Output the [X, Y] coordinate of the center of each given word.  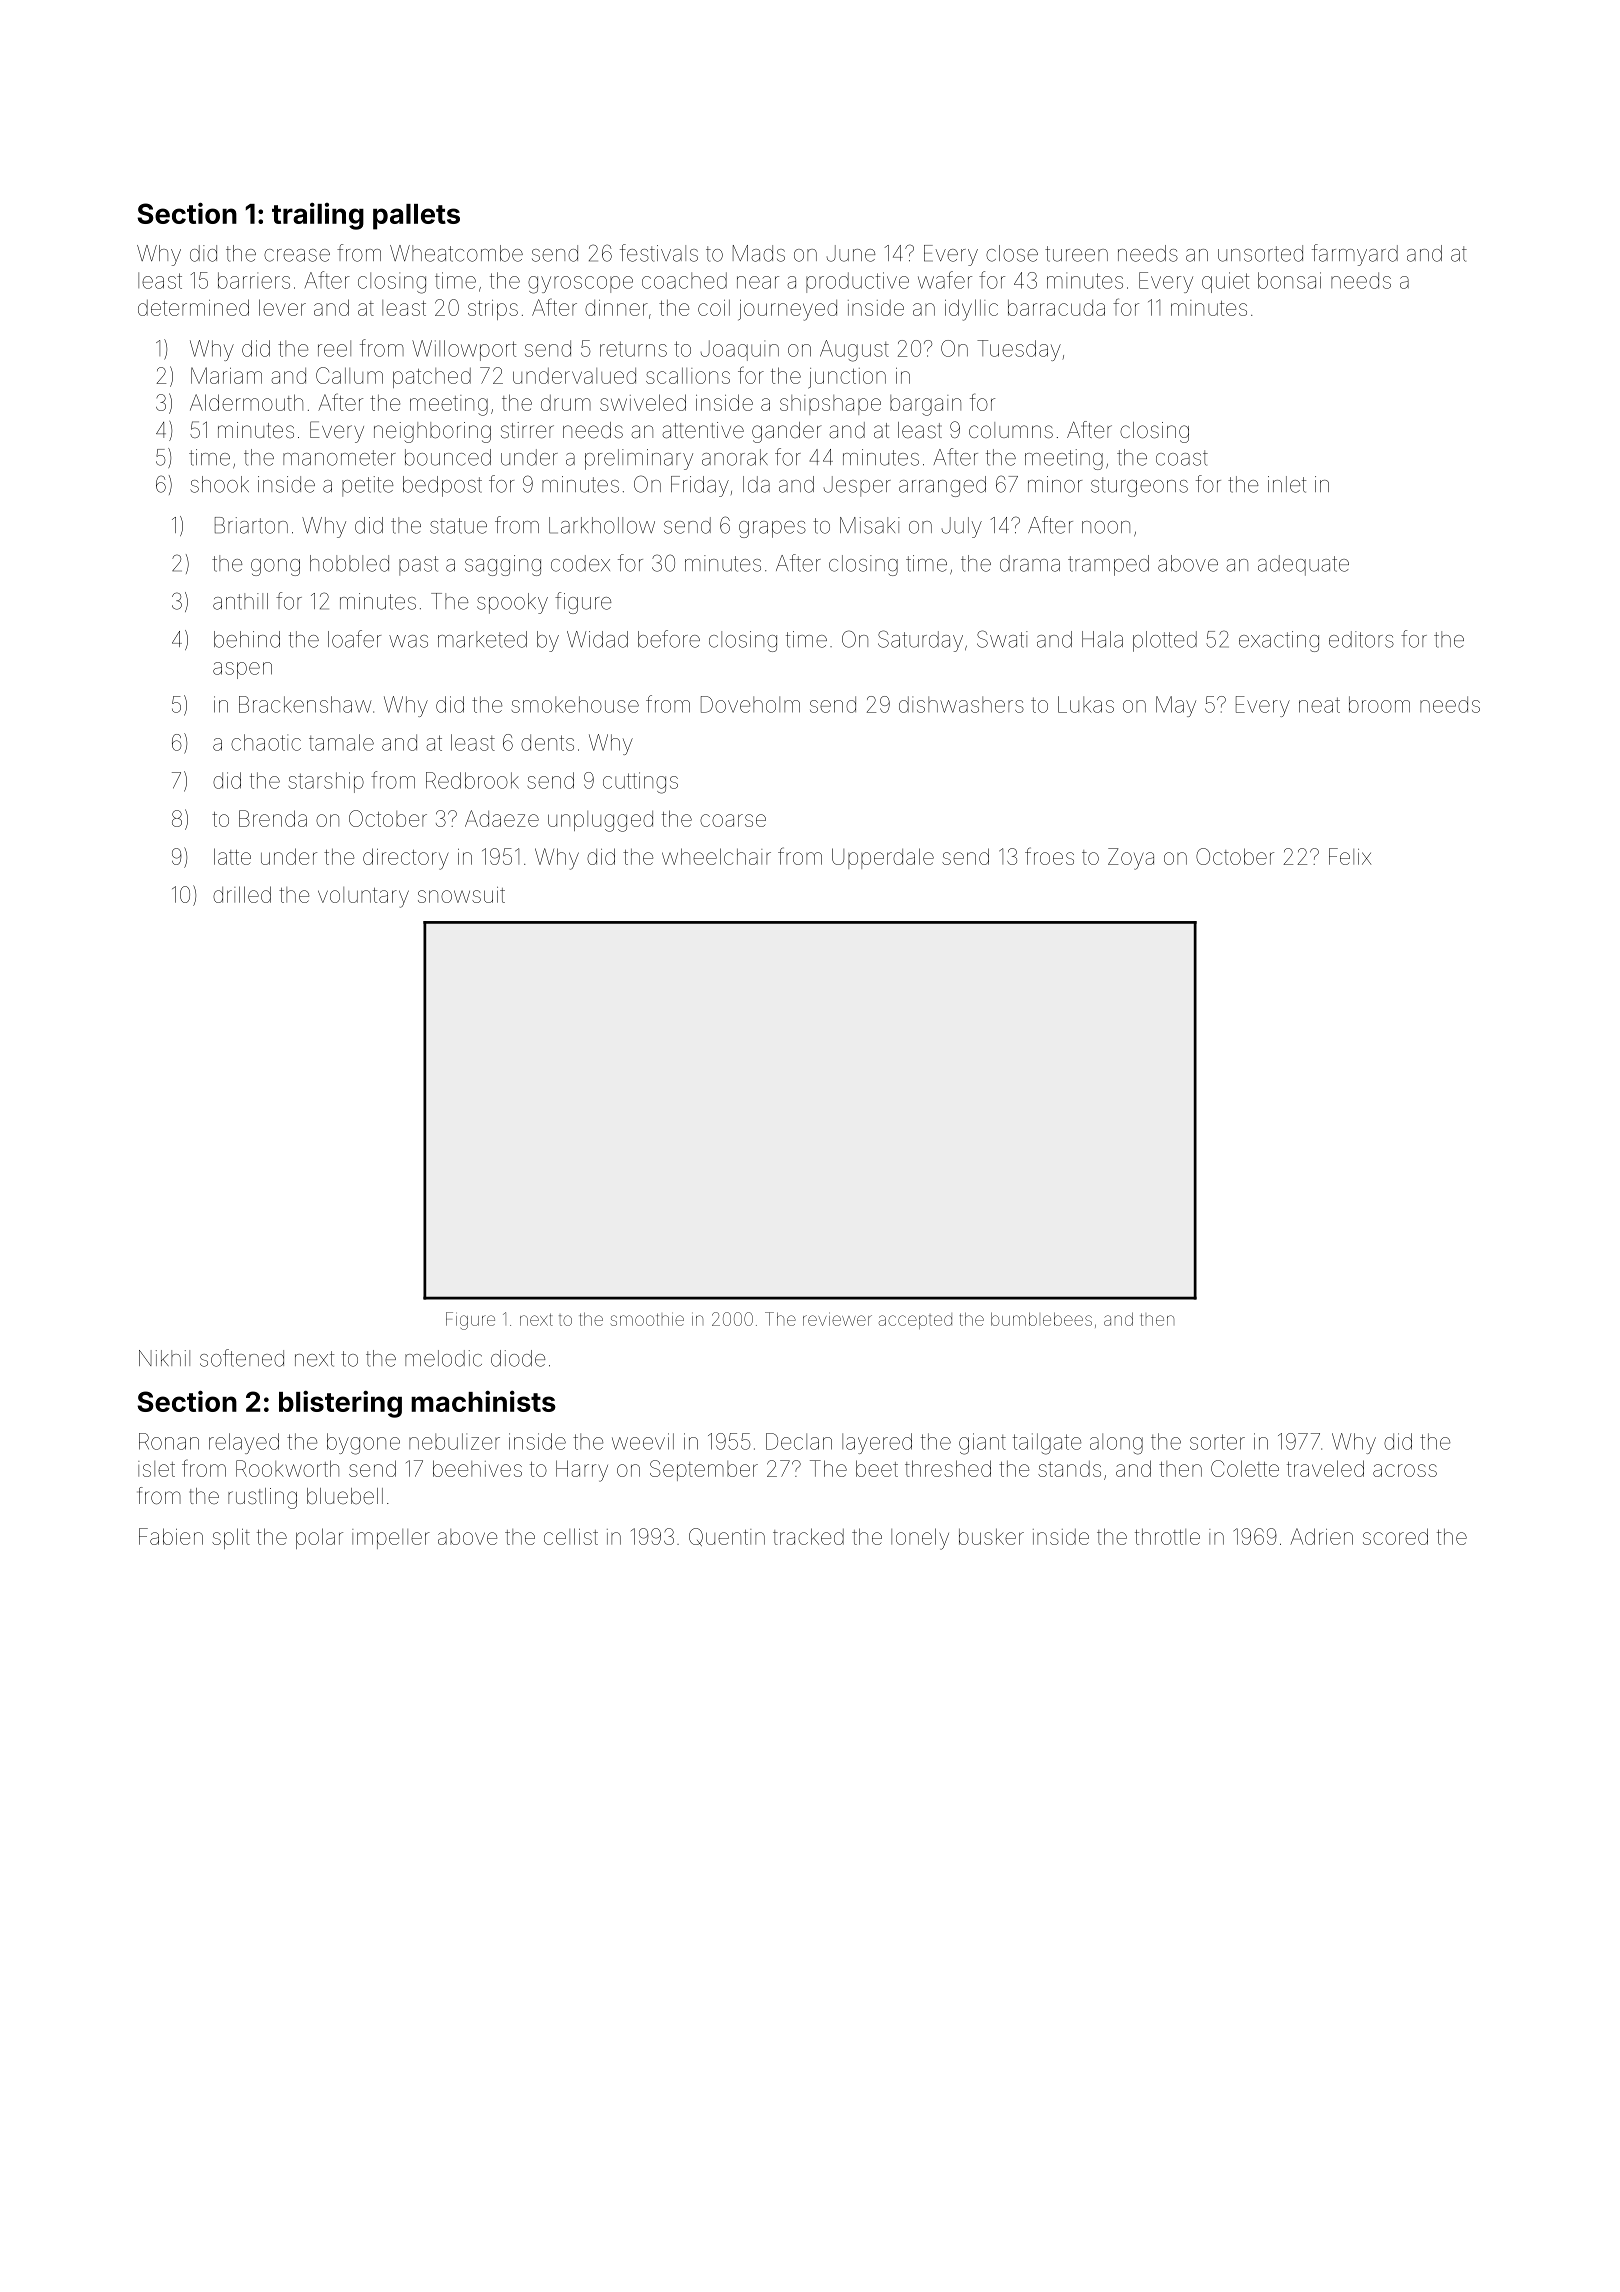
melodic [443, 1358]
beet [877, 1468]
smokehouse [575, 704]
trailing [318, 216]
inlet [1287, 484]
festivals [659, 253]
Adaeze [502, 818]
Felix [1350, 856]
